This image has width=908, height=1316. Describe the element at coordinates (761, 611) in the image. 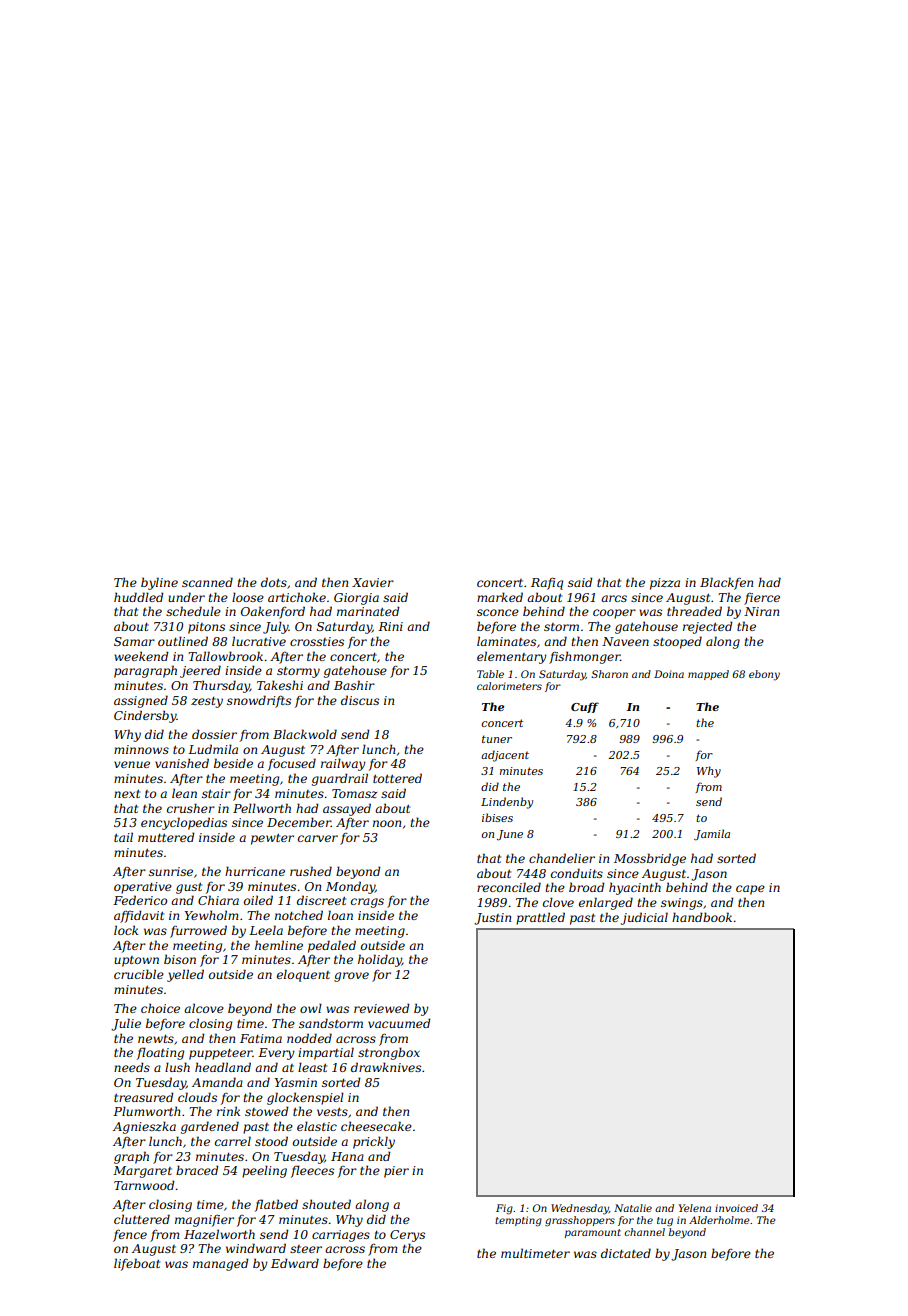

I see `Niran` at that location.
